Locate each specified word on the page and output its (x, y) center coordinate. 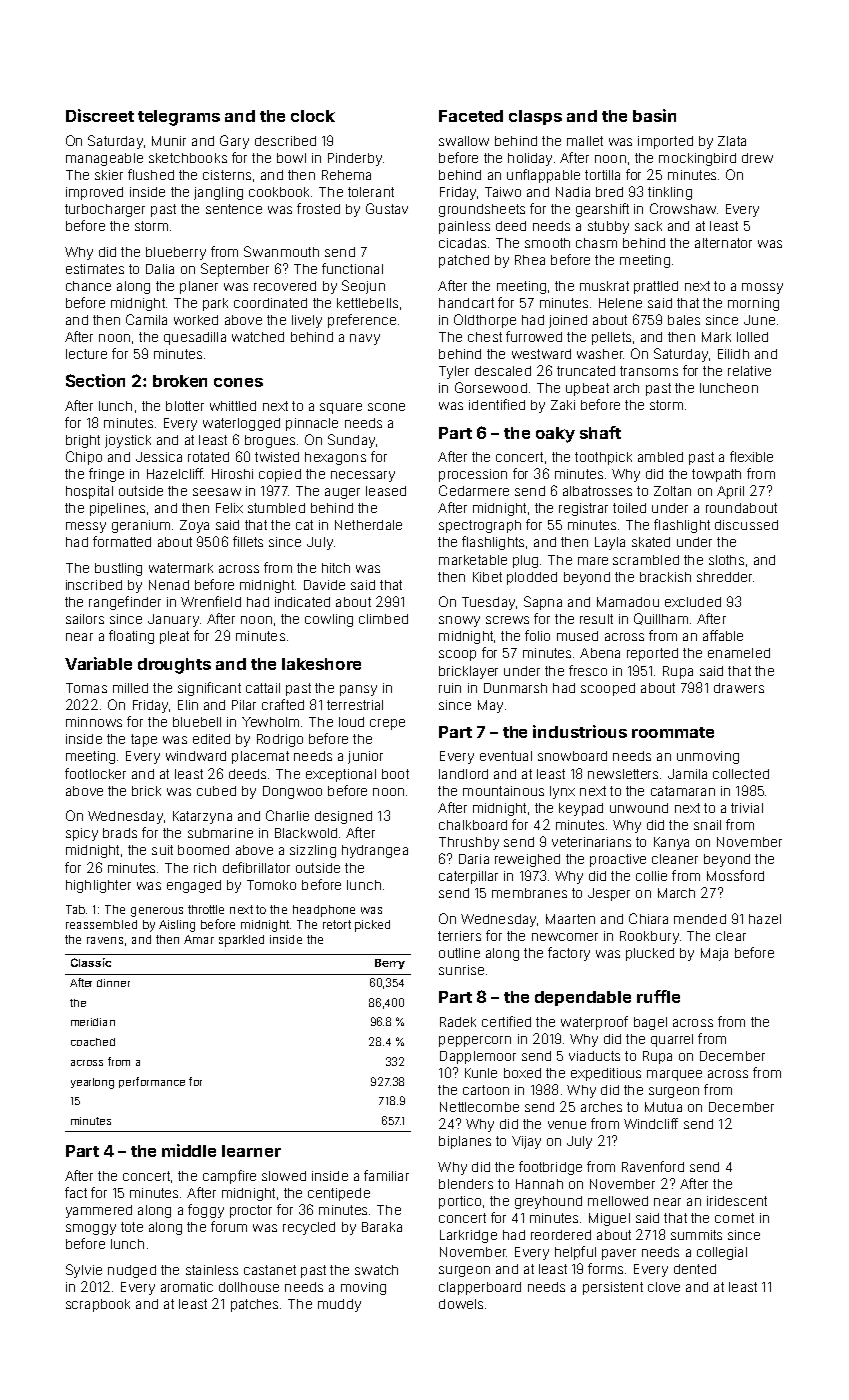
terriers (459, 936)
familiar (386, 1175)
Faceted (471, 116)
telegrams (179, 118)
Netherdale (368, 525)
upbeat (587, 389)
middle (189, 1150)
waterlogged (241, 424)
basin (654, 115)
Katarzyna (202, 817)
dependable (583, 998)
